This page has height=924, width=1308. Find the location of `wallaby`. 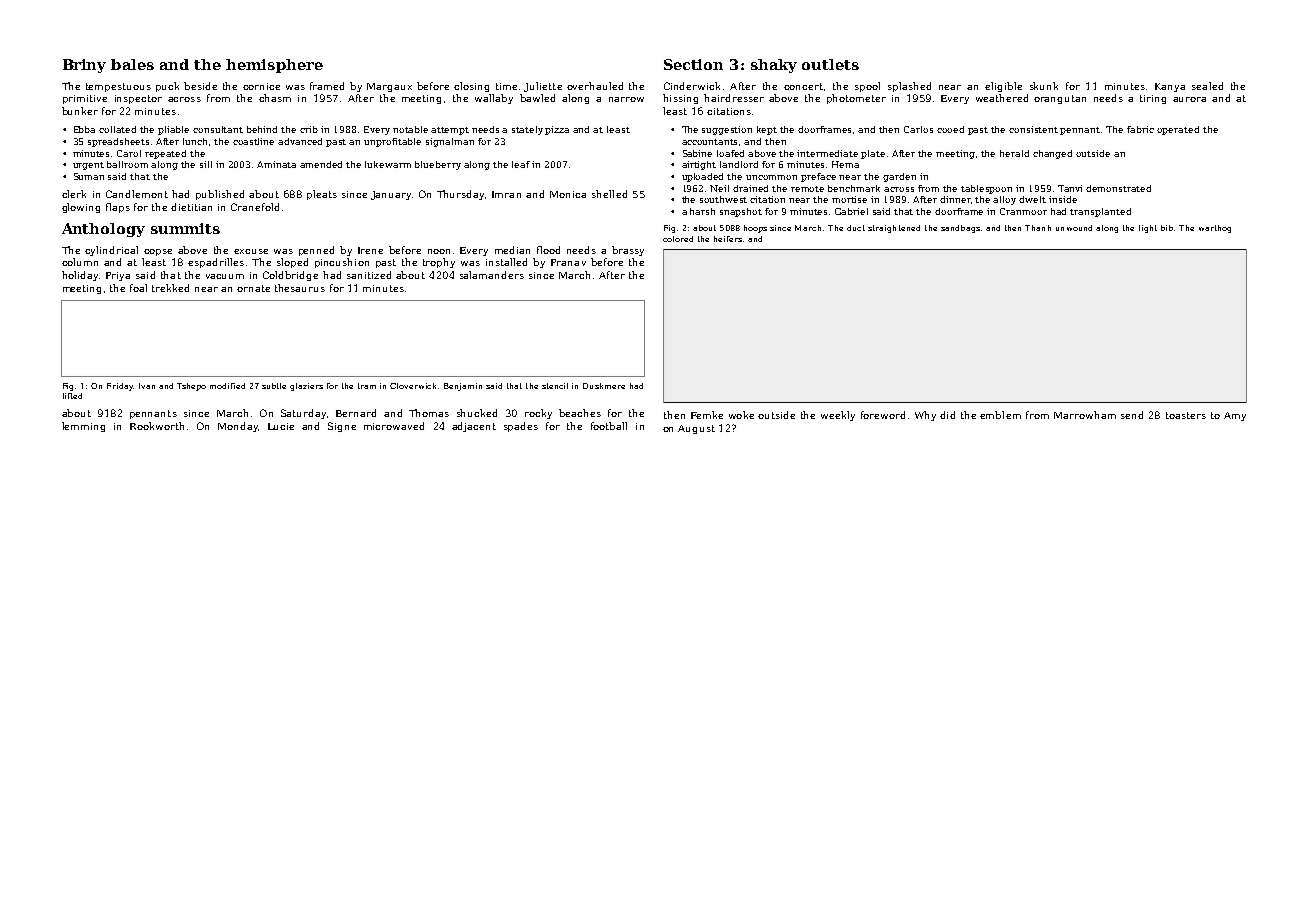

wallaby is located at coordinates (494, 99).
